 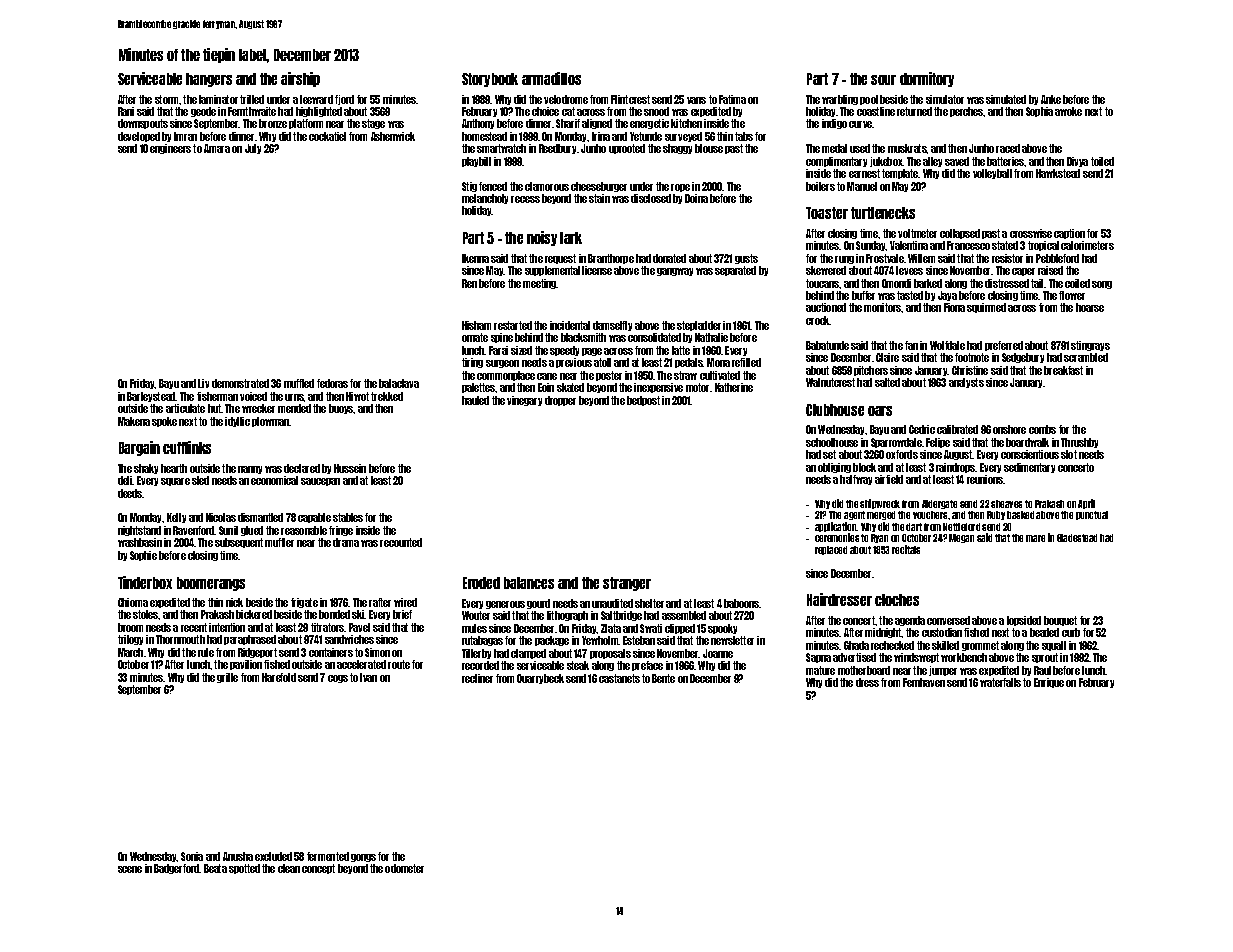 What do you see at coordinates (746, 259) in the image?
I see `gusts` at bounding box center [746, 259].
